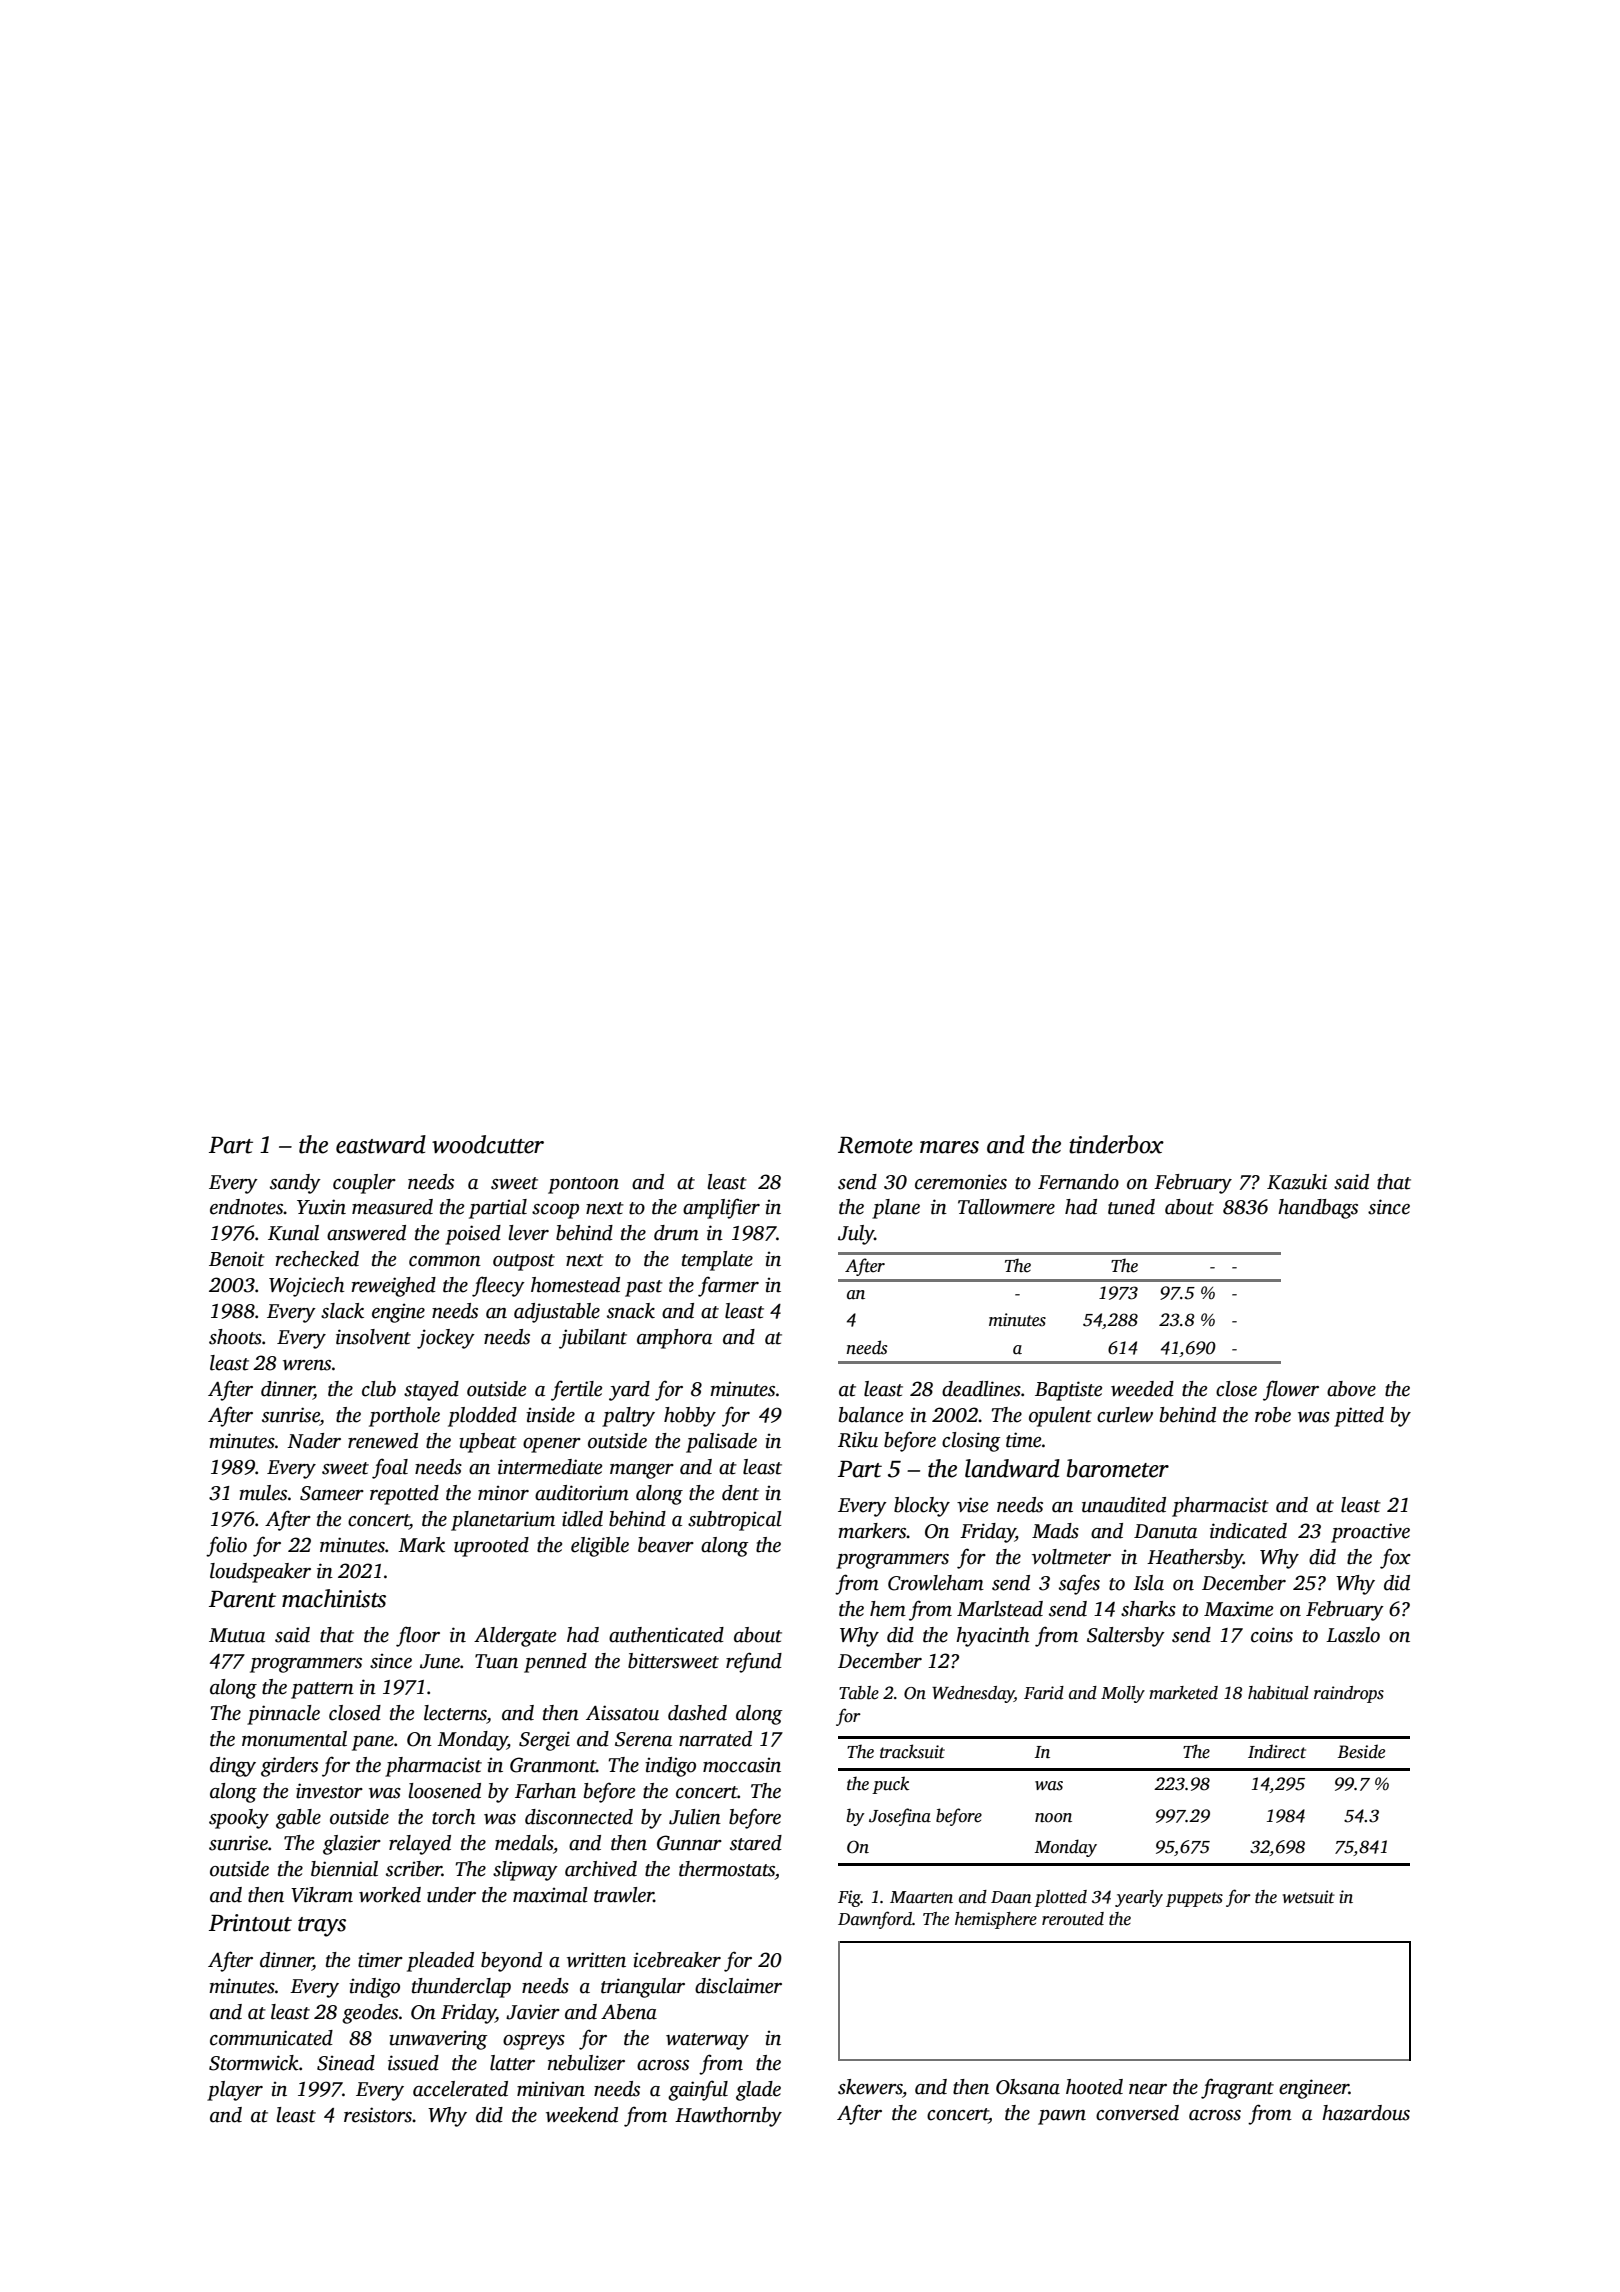  Describe the element at coordinates (936, 1583) in the document. I see `Crowleham` at that location.
